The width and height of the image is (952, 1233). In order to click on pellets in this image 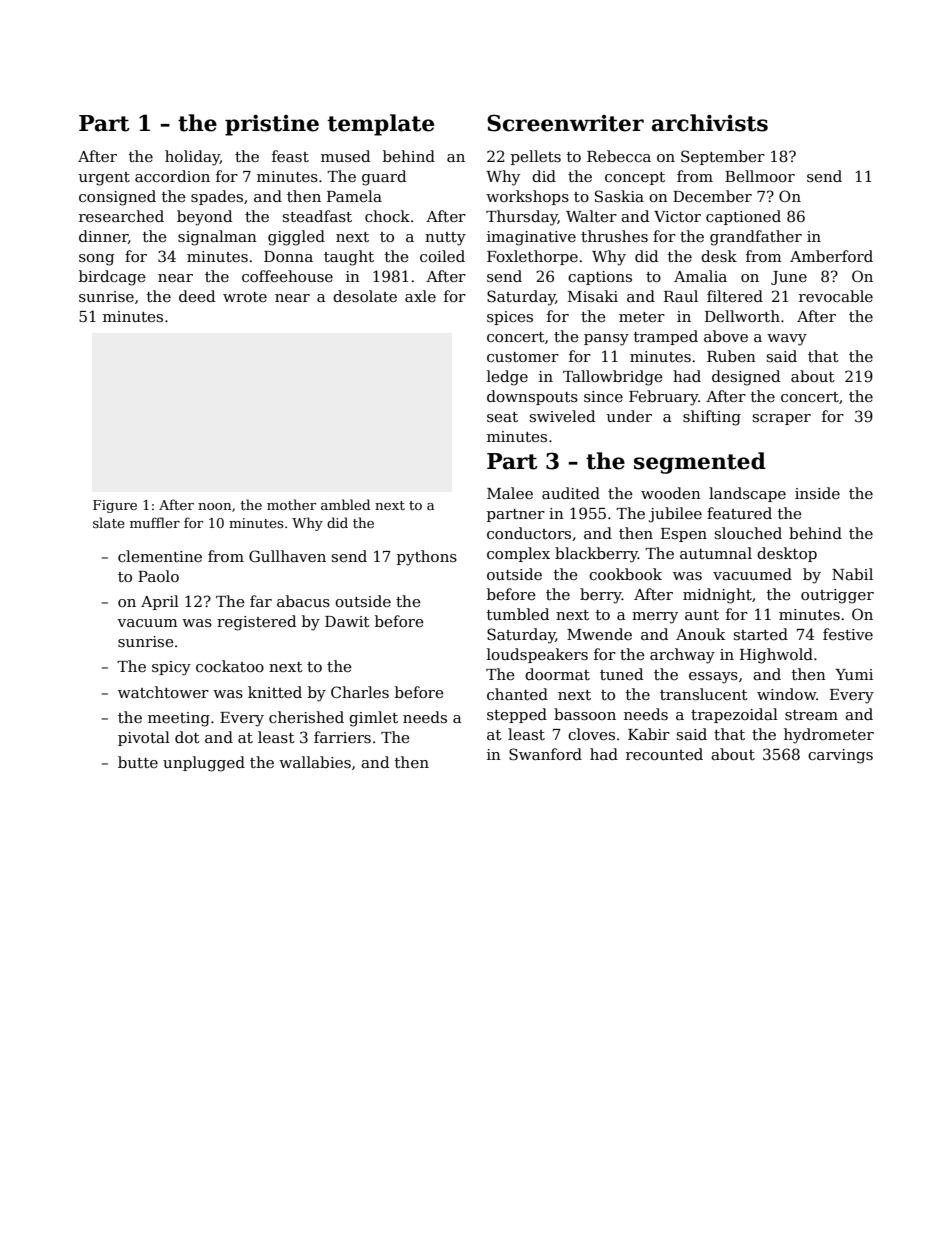, I will do `click(536, 157)`.
